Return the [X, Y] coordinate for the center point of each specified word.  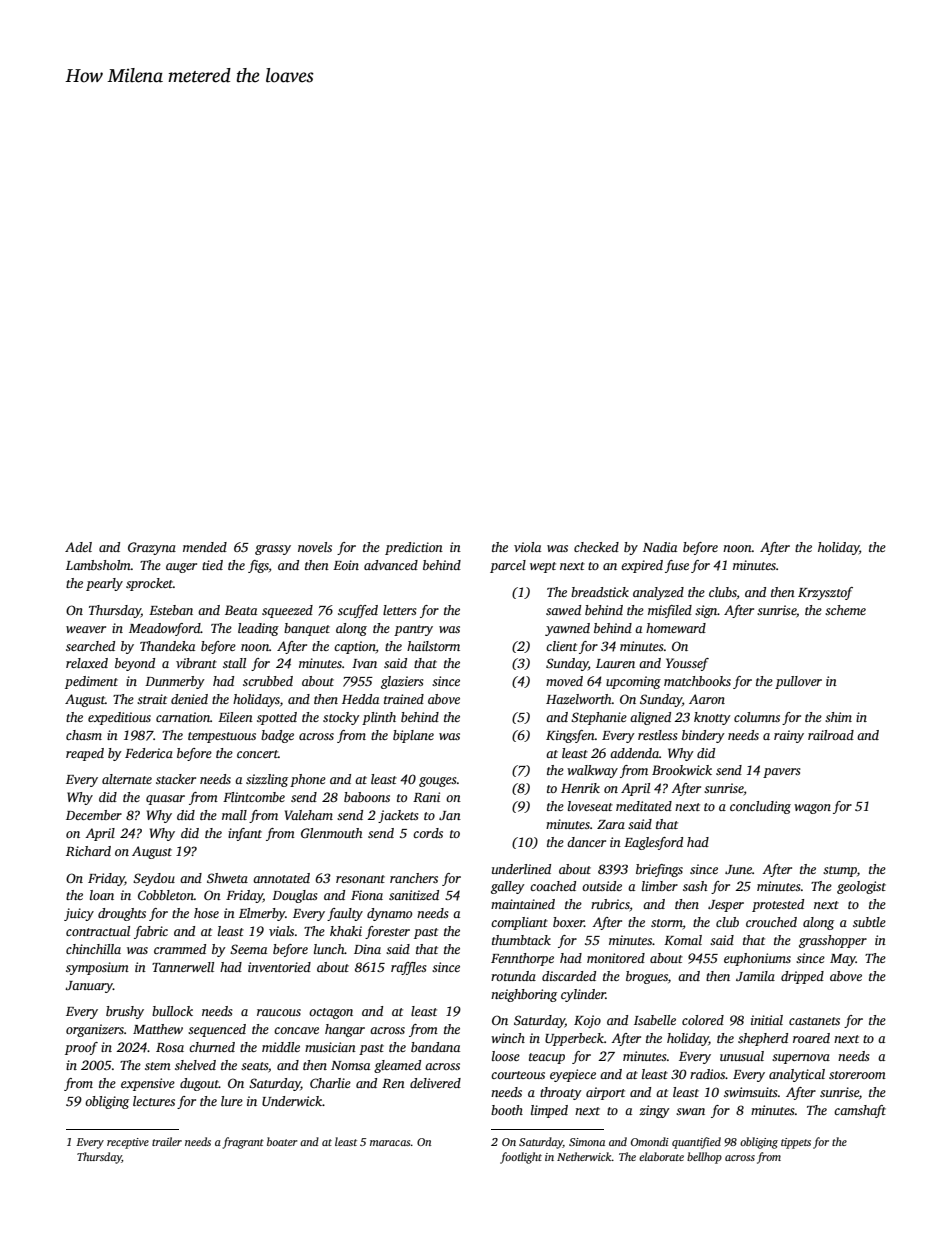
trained [404, 699]
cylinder [583, 995]
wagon [812, 809]
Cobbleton [166, 895]
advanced [391, 565]
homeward [676, 628]
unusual [742, 1056]
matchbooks [697, 681]
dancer [586, 842]
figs [258, 566]
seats [254, 1066]
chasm [84, 735]
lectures [154, 1101]
